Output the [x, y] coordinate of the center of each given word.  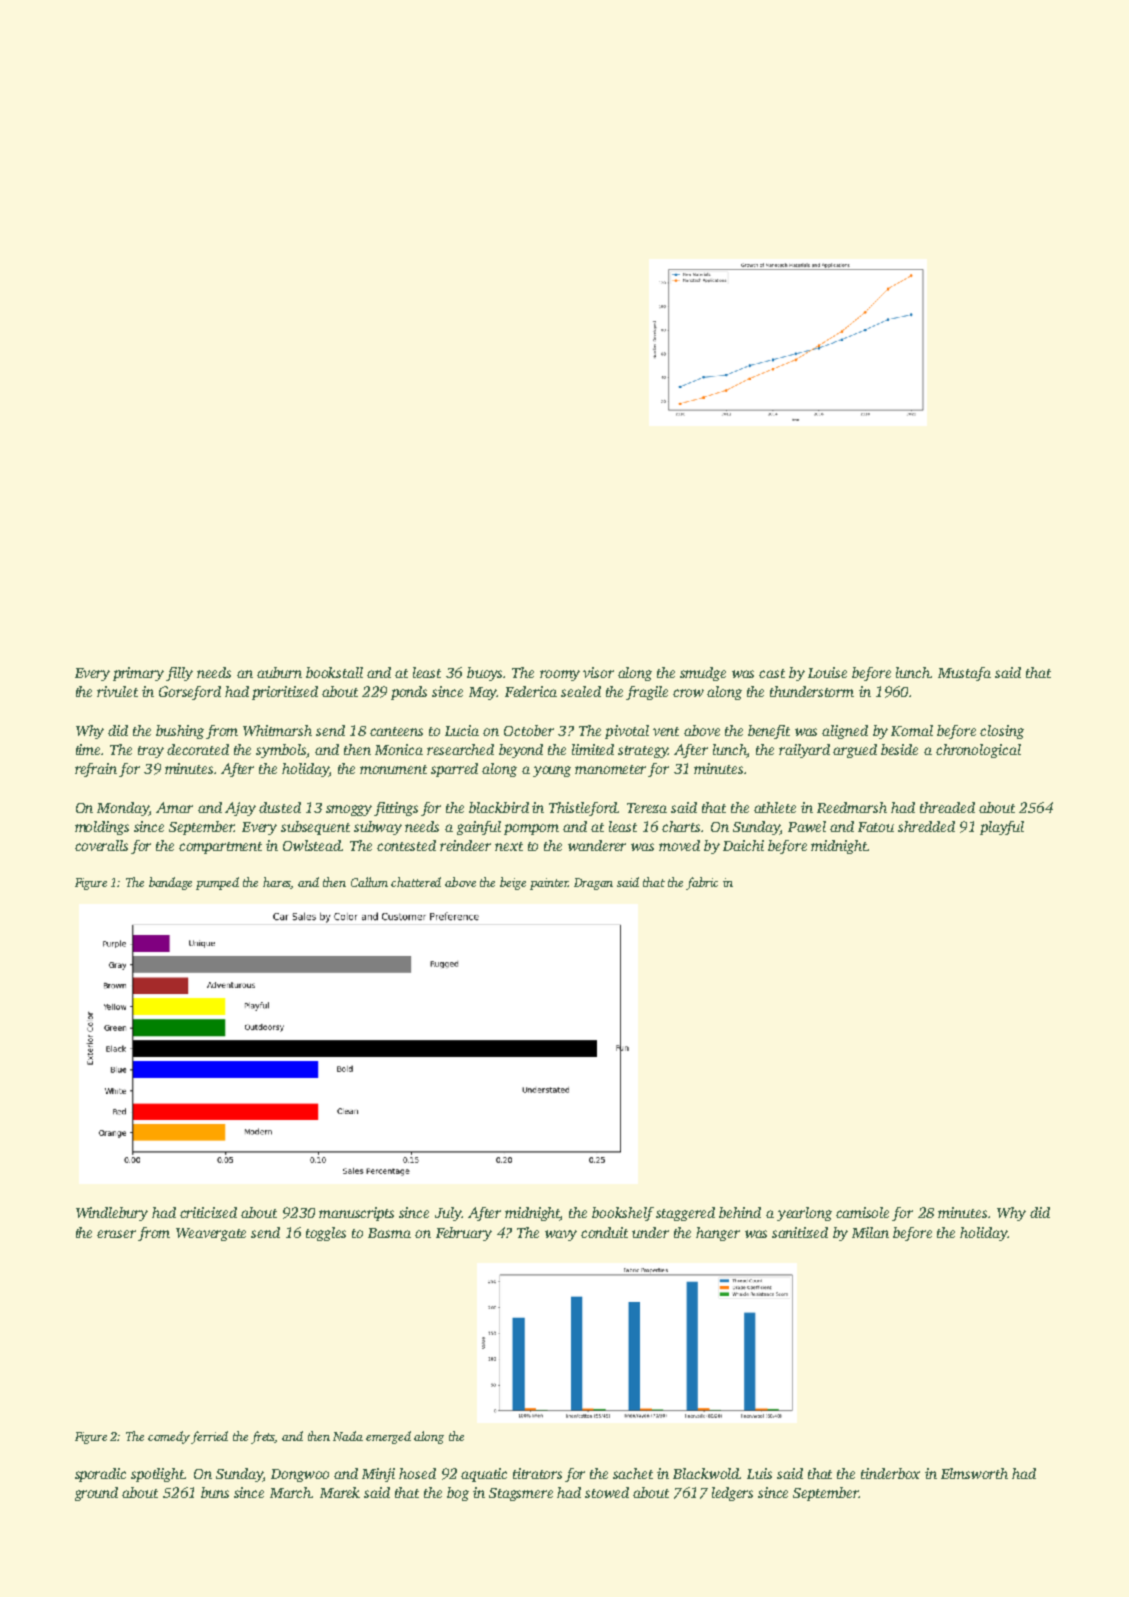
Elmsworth [974, 1473]
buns [215, 1492]
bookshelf [623, 1214]
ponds [409, 693]
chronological [978, 751]
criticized [208, 1212]
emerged [388, 1437]
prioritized [285, 693]
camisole [862, 1212]
